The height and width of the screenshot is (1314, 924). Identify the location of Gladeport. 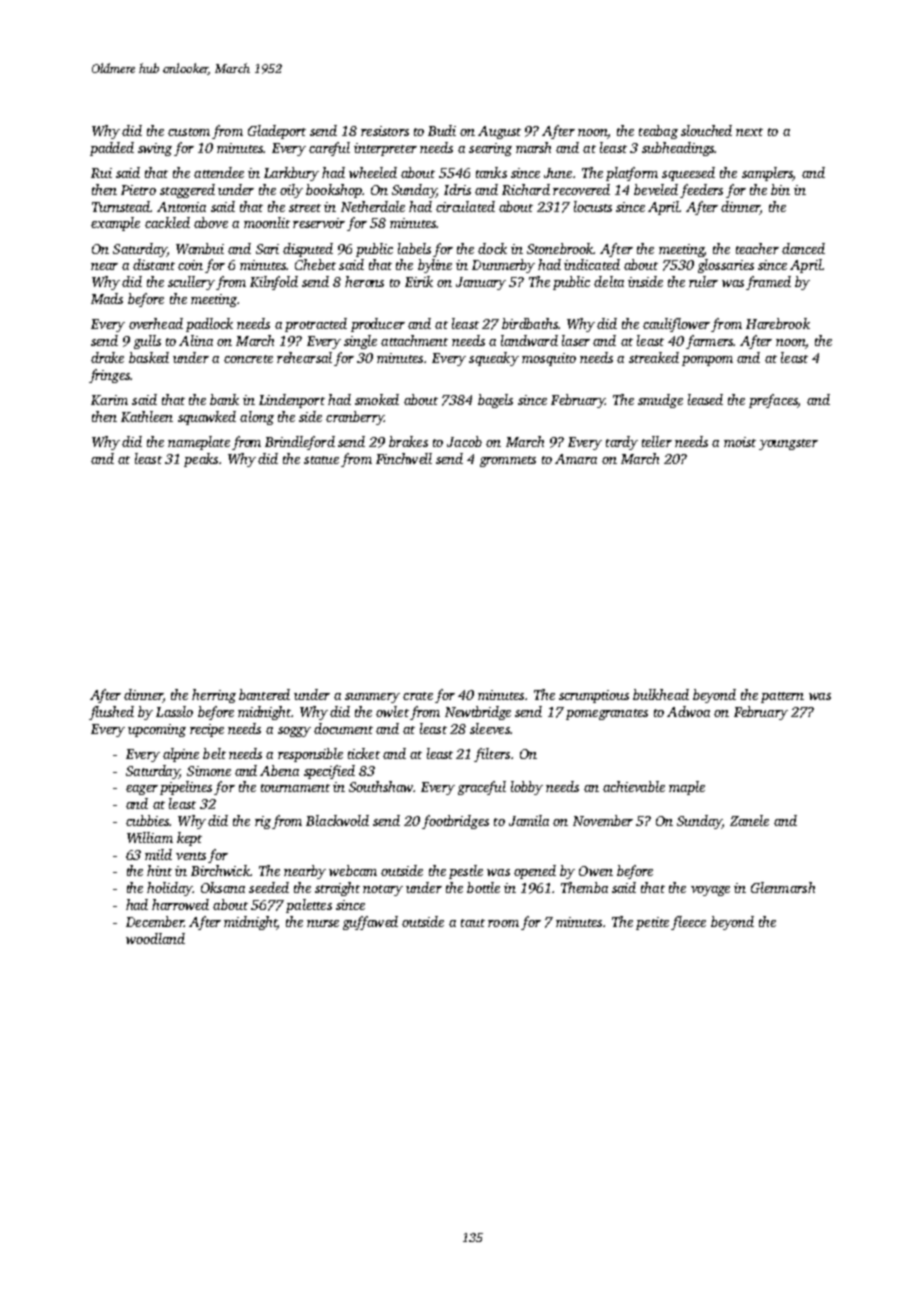
(277, 132).
